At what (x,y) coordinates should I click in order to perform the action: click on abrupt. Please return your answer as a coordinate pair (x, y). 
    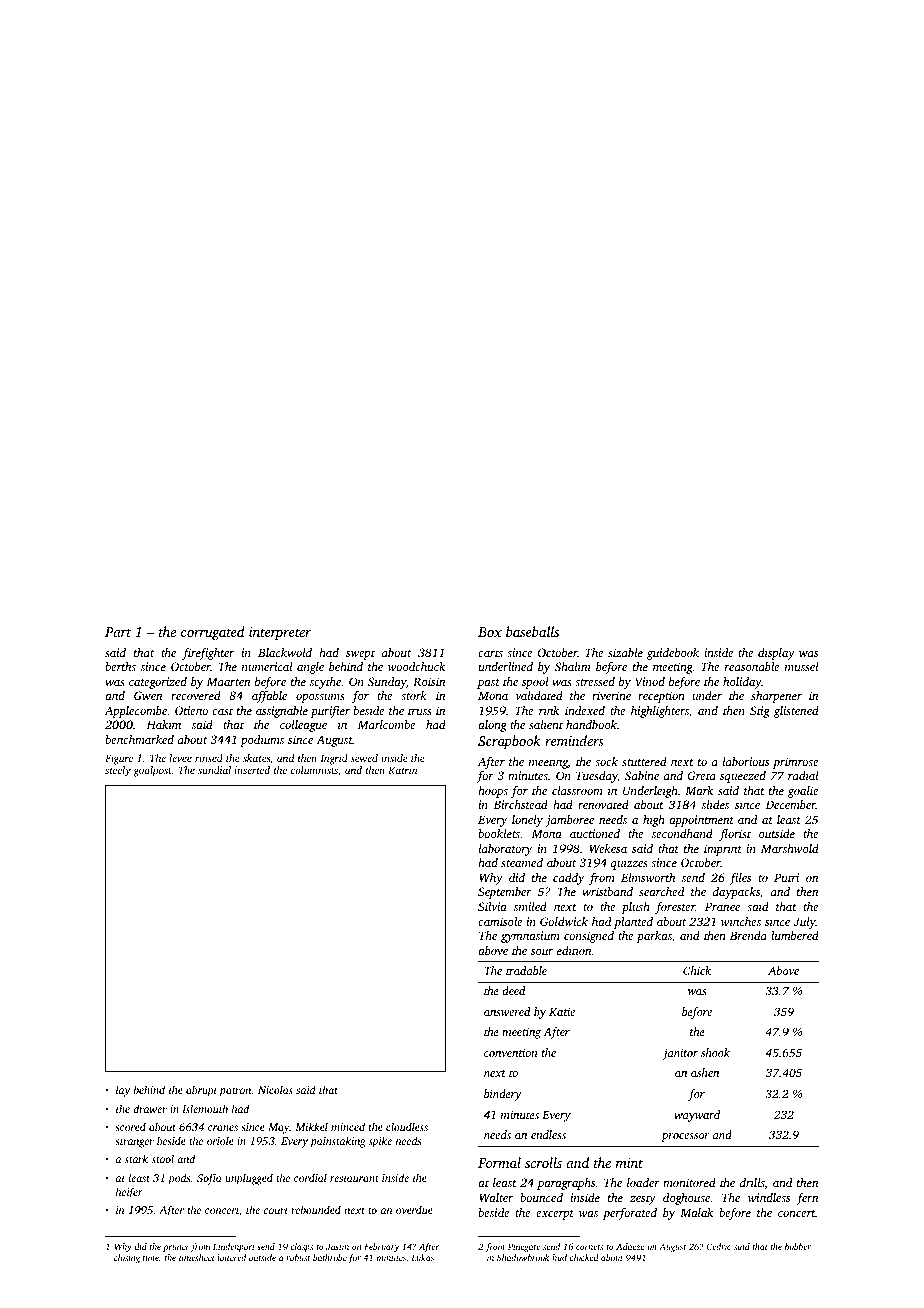
    Looking at the image, I should click on (201, 1091).
